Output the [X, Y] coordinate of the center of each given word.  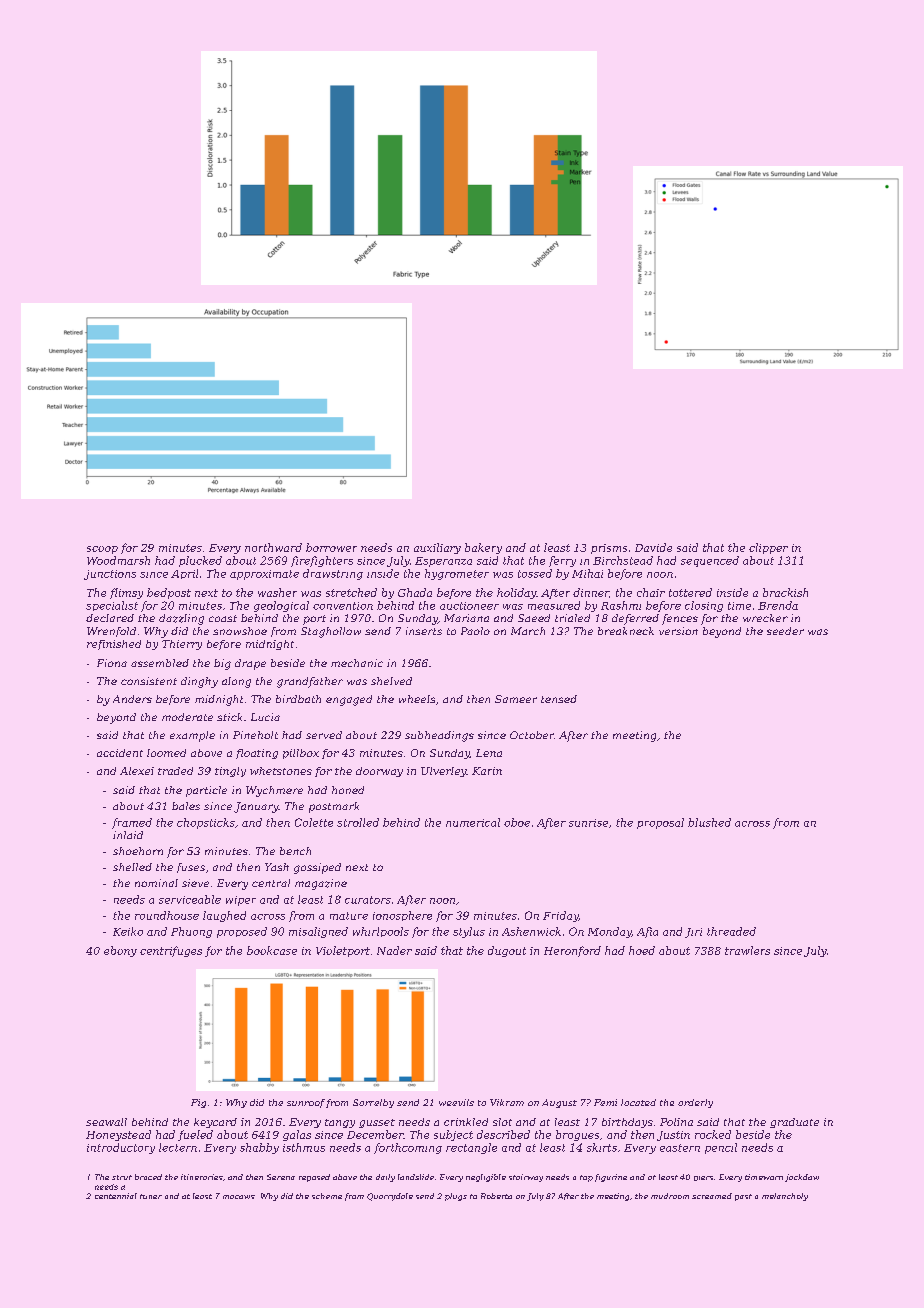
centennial [116, 1196]
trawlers [747, 950]
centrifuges [171, 951]
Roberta [496, 1196]
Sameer [516, 699]
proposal [660, 823]
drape [250, 664]
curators [368, 900]
